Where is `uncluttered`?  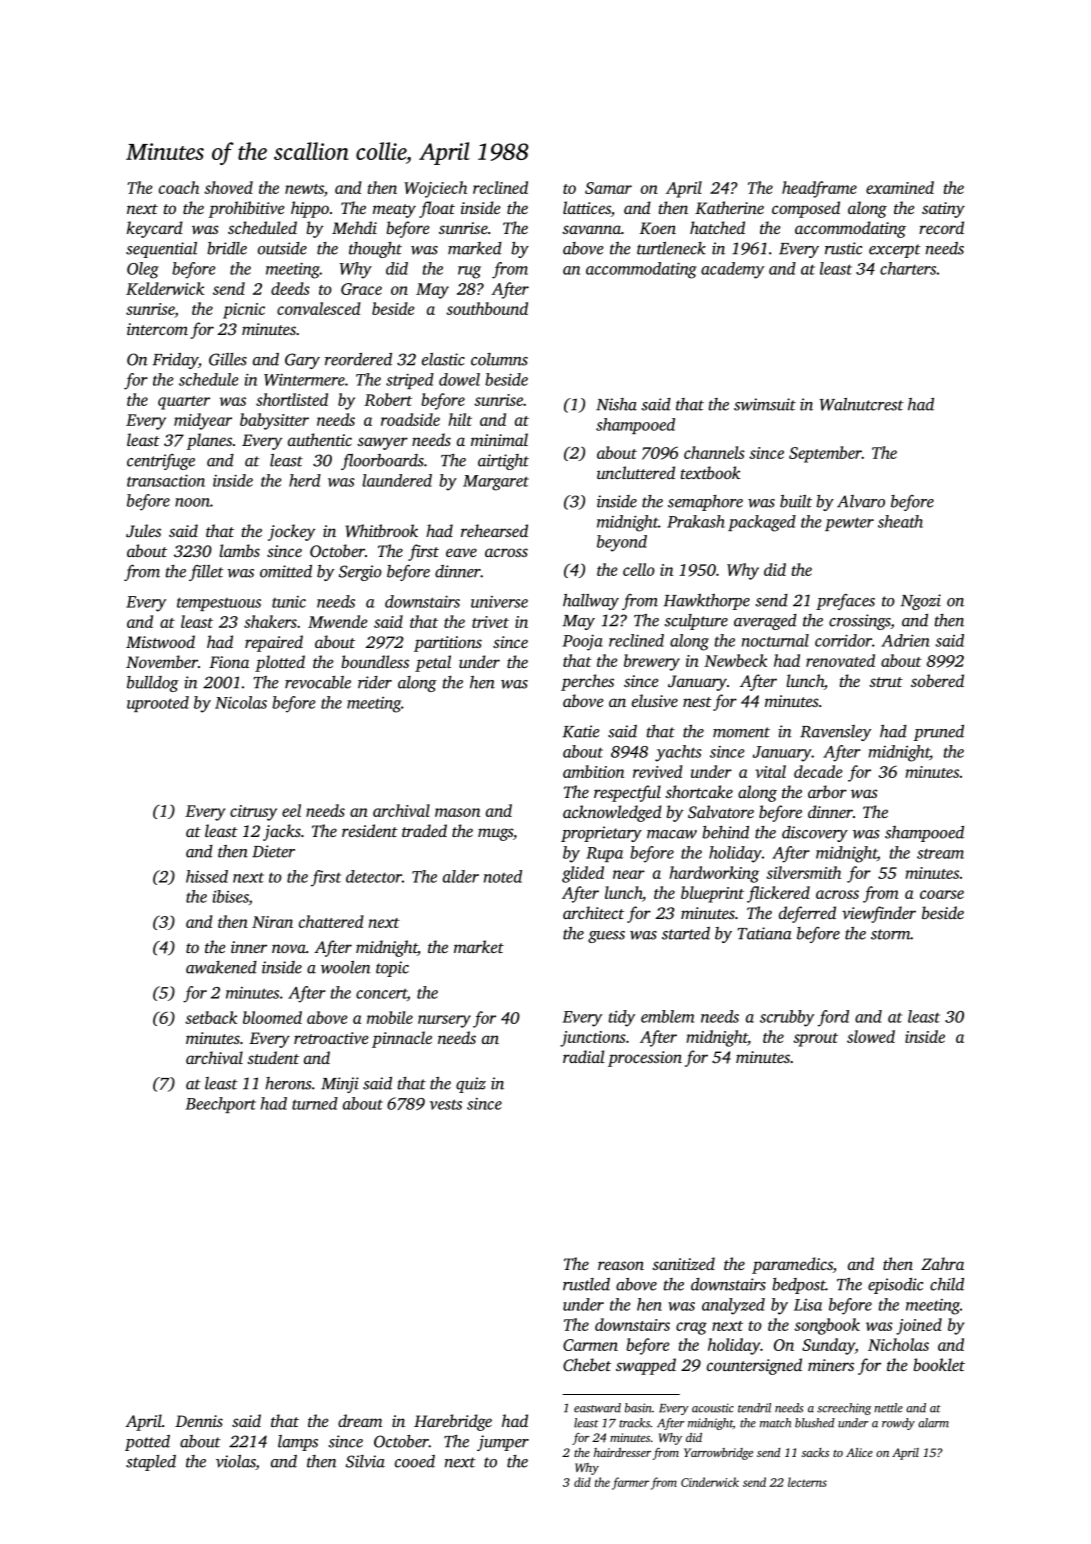 uncluttered is located at coordinates (636, 472).
